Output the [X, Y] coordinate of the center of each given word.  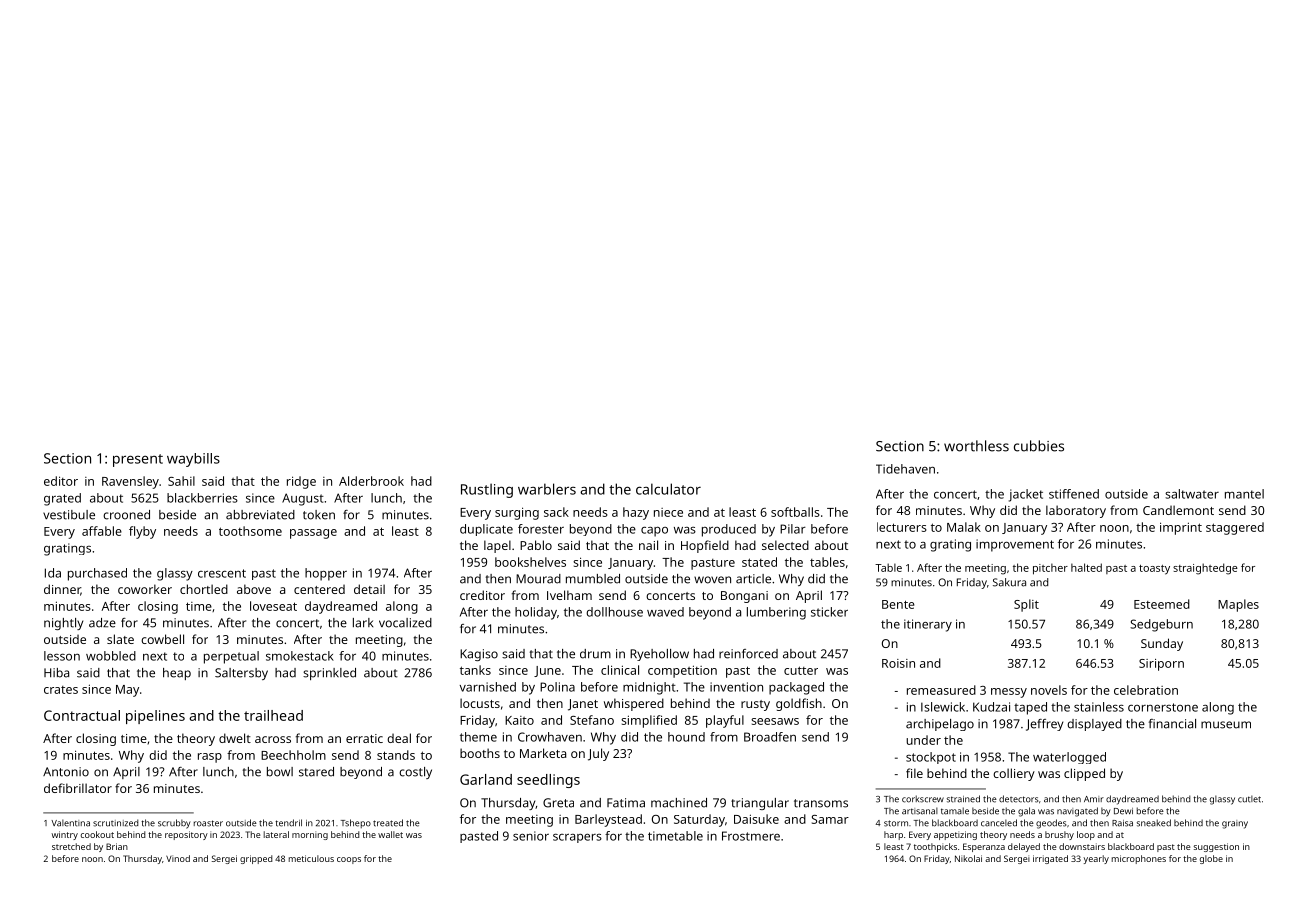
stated [759, 562]
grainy [1235, 824]
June [547, 671]
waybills [193, 460]
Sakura [1009, 582]
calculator [668, 489]
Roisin [898, 663]
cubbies [1039, 446]
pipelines [155, 717]
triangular [760, 804]
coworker [145, 589]
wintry [65, 835]
